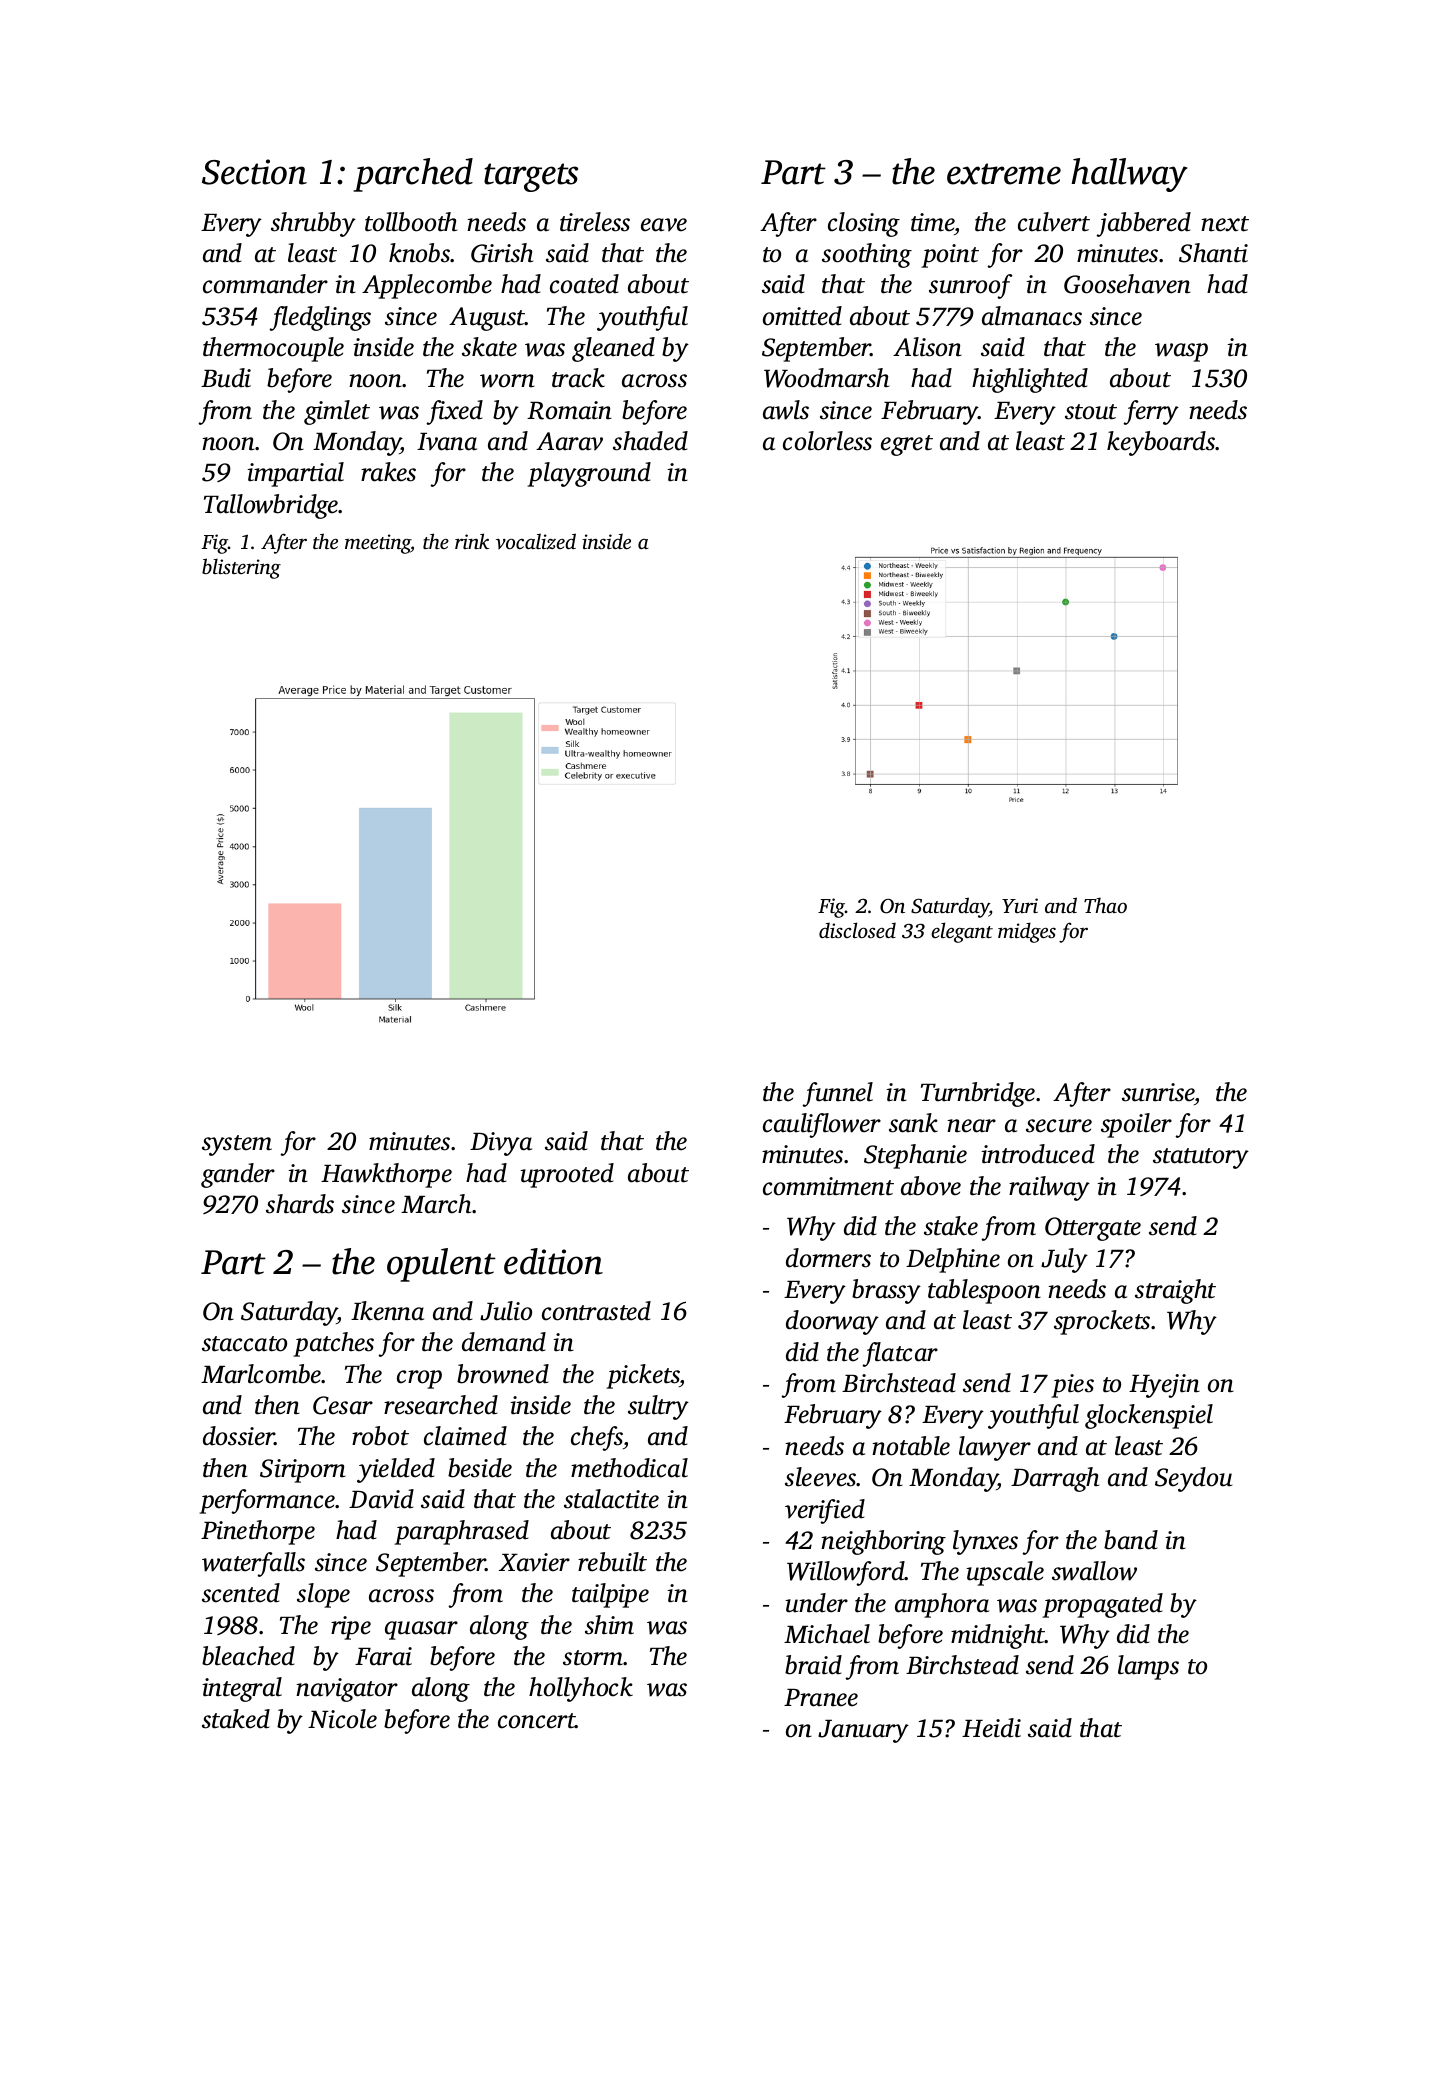 The width and height of the screenshot is (1450, 2100). I want to click on extreme, so click(1004, 174).
